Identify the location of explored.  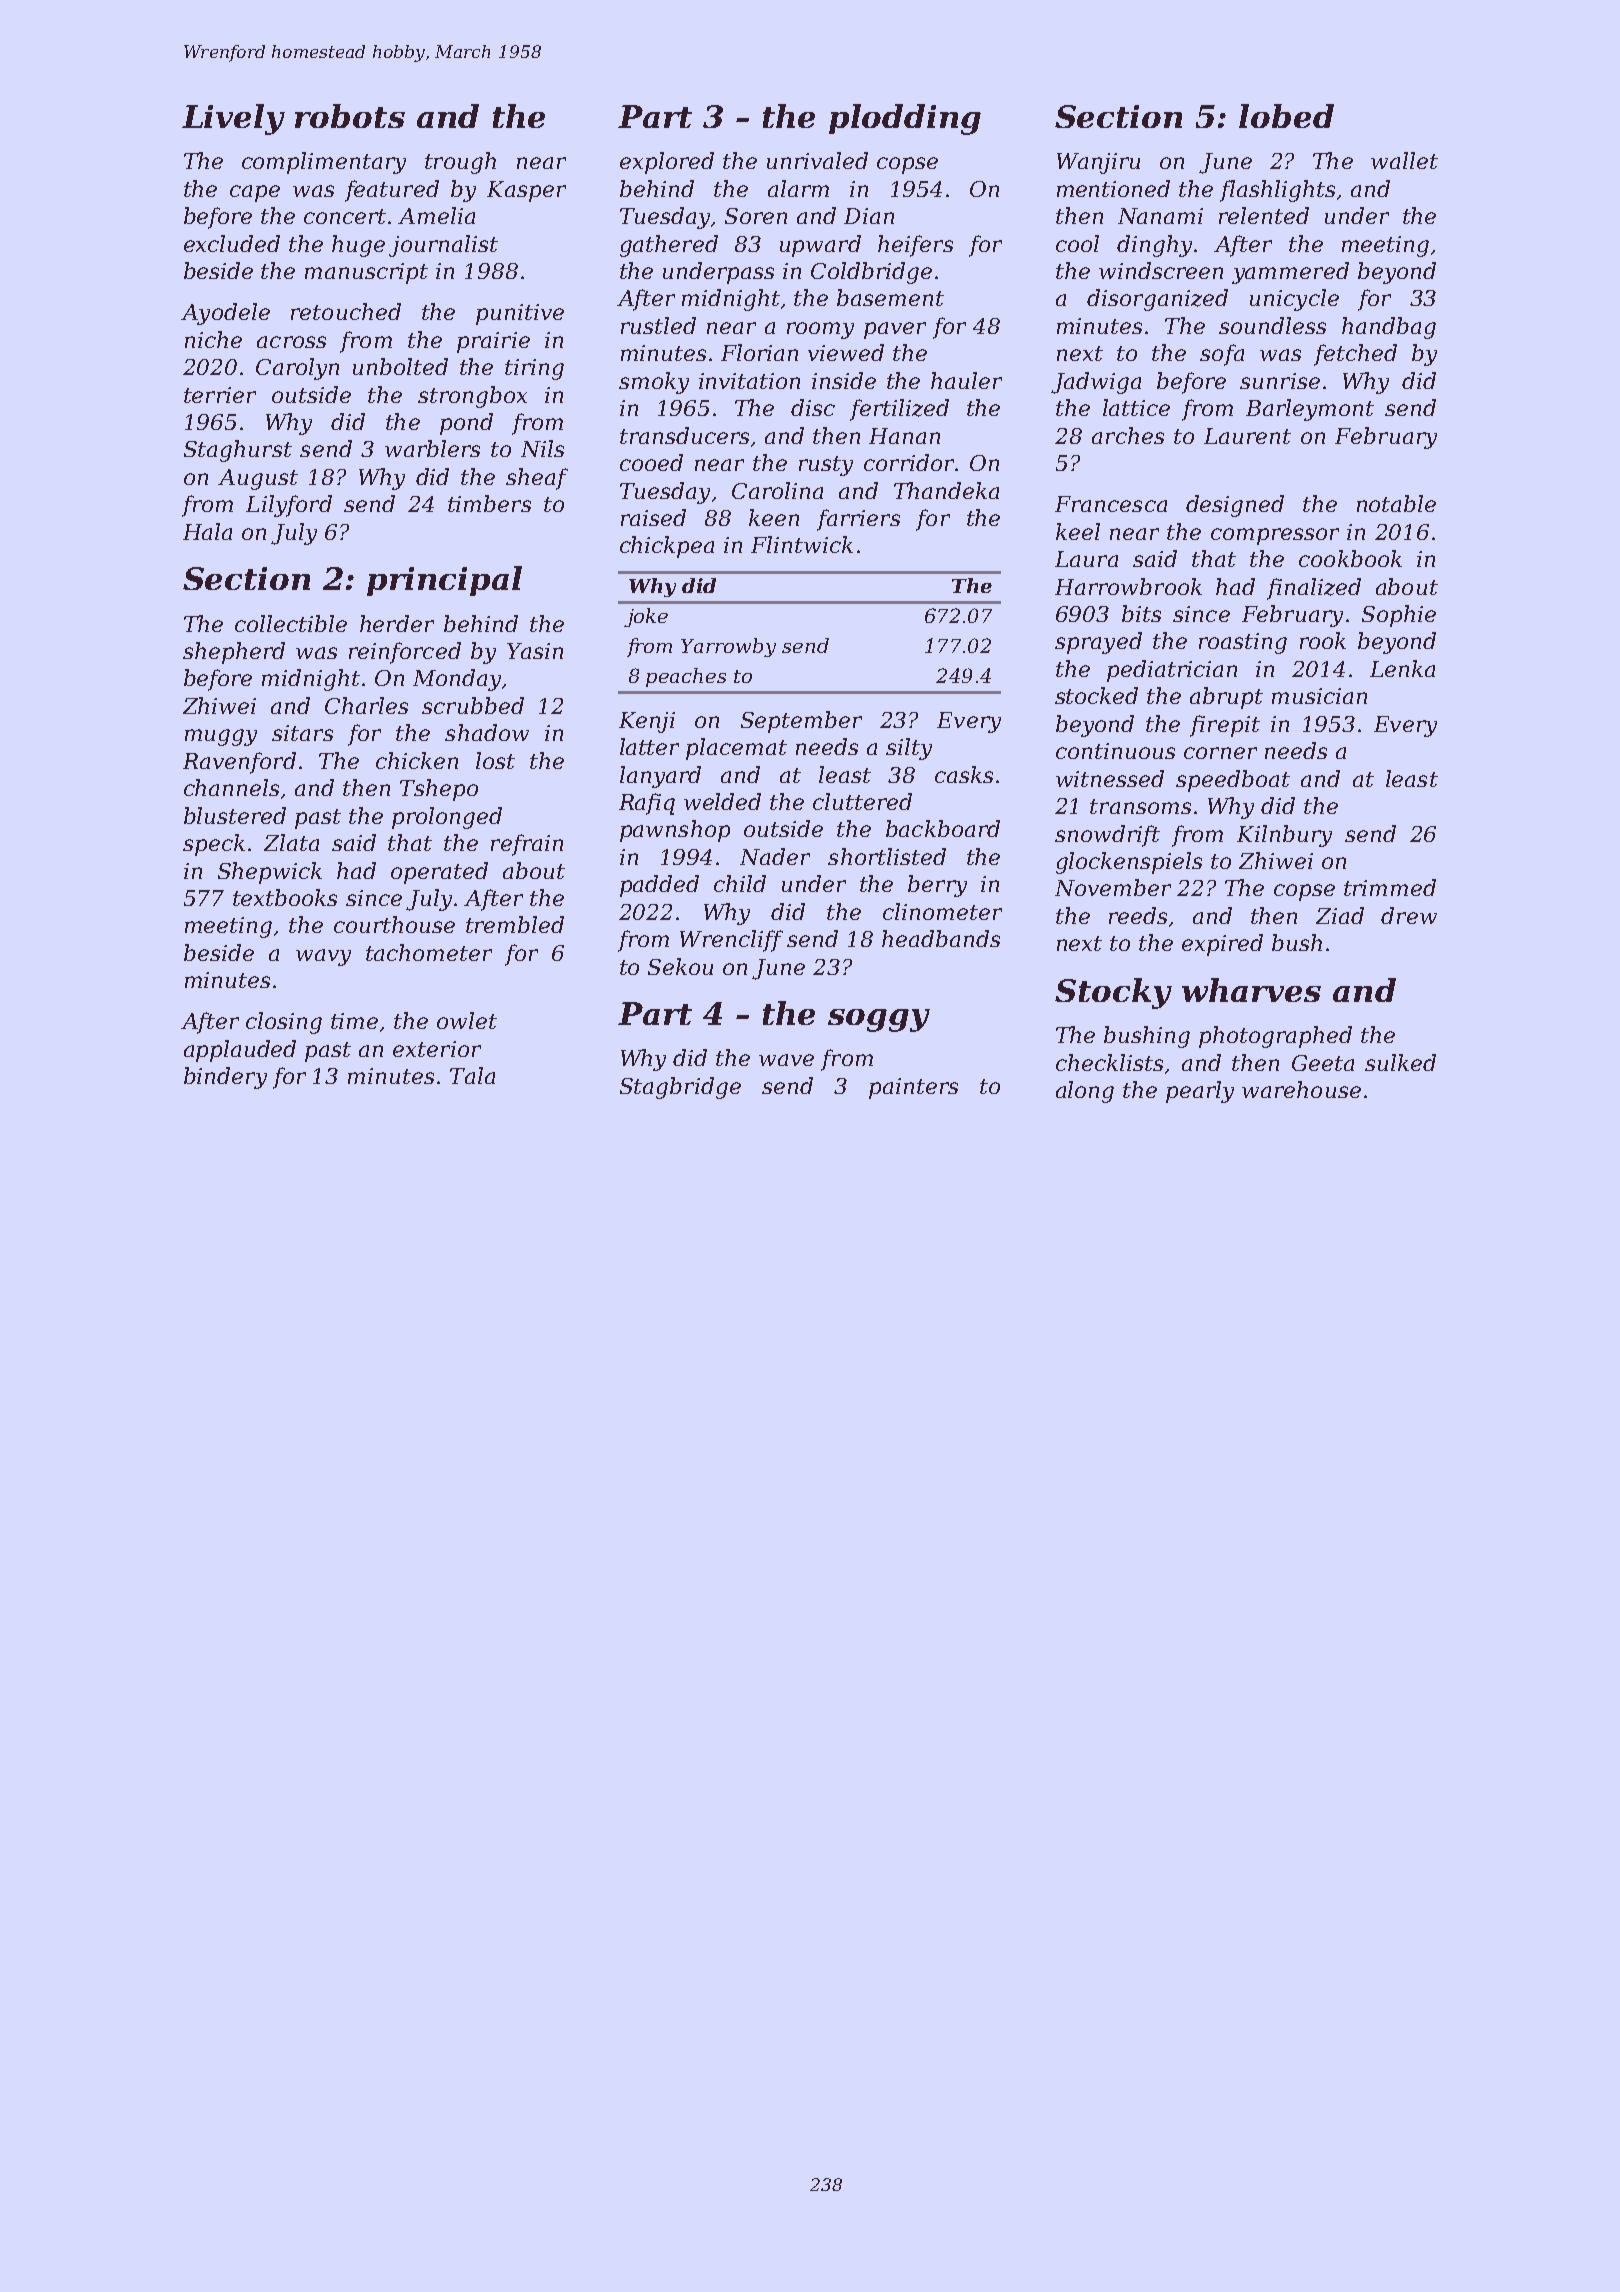
(667, 163).
